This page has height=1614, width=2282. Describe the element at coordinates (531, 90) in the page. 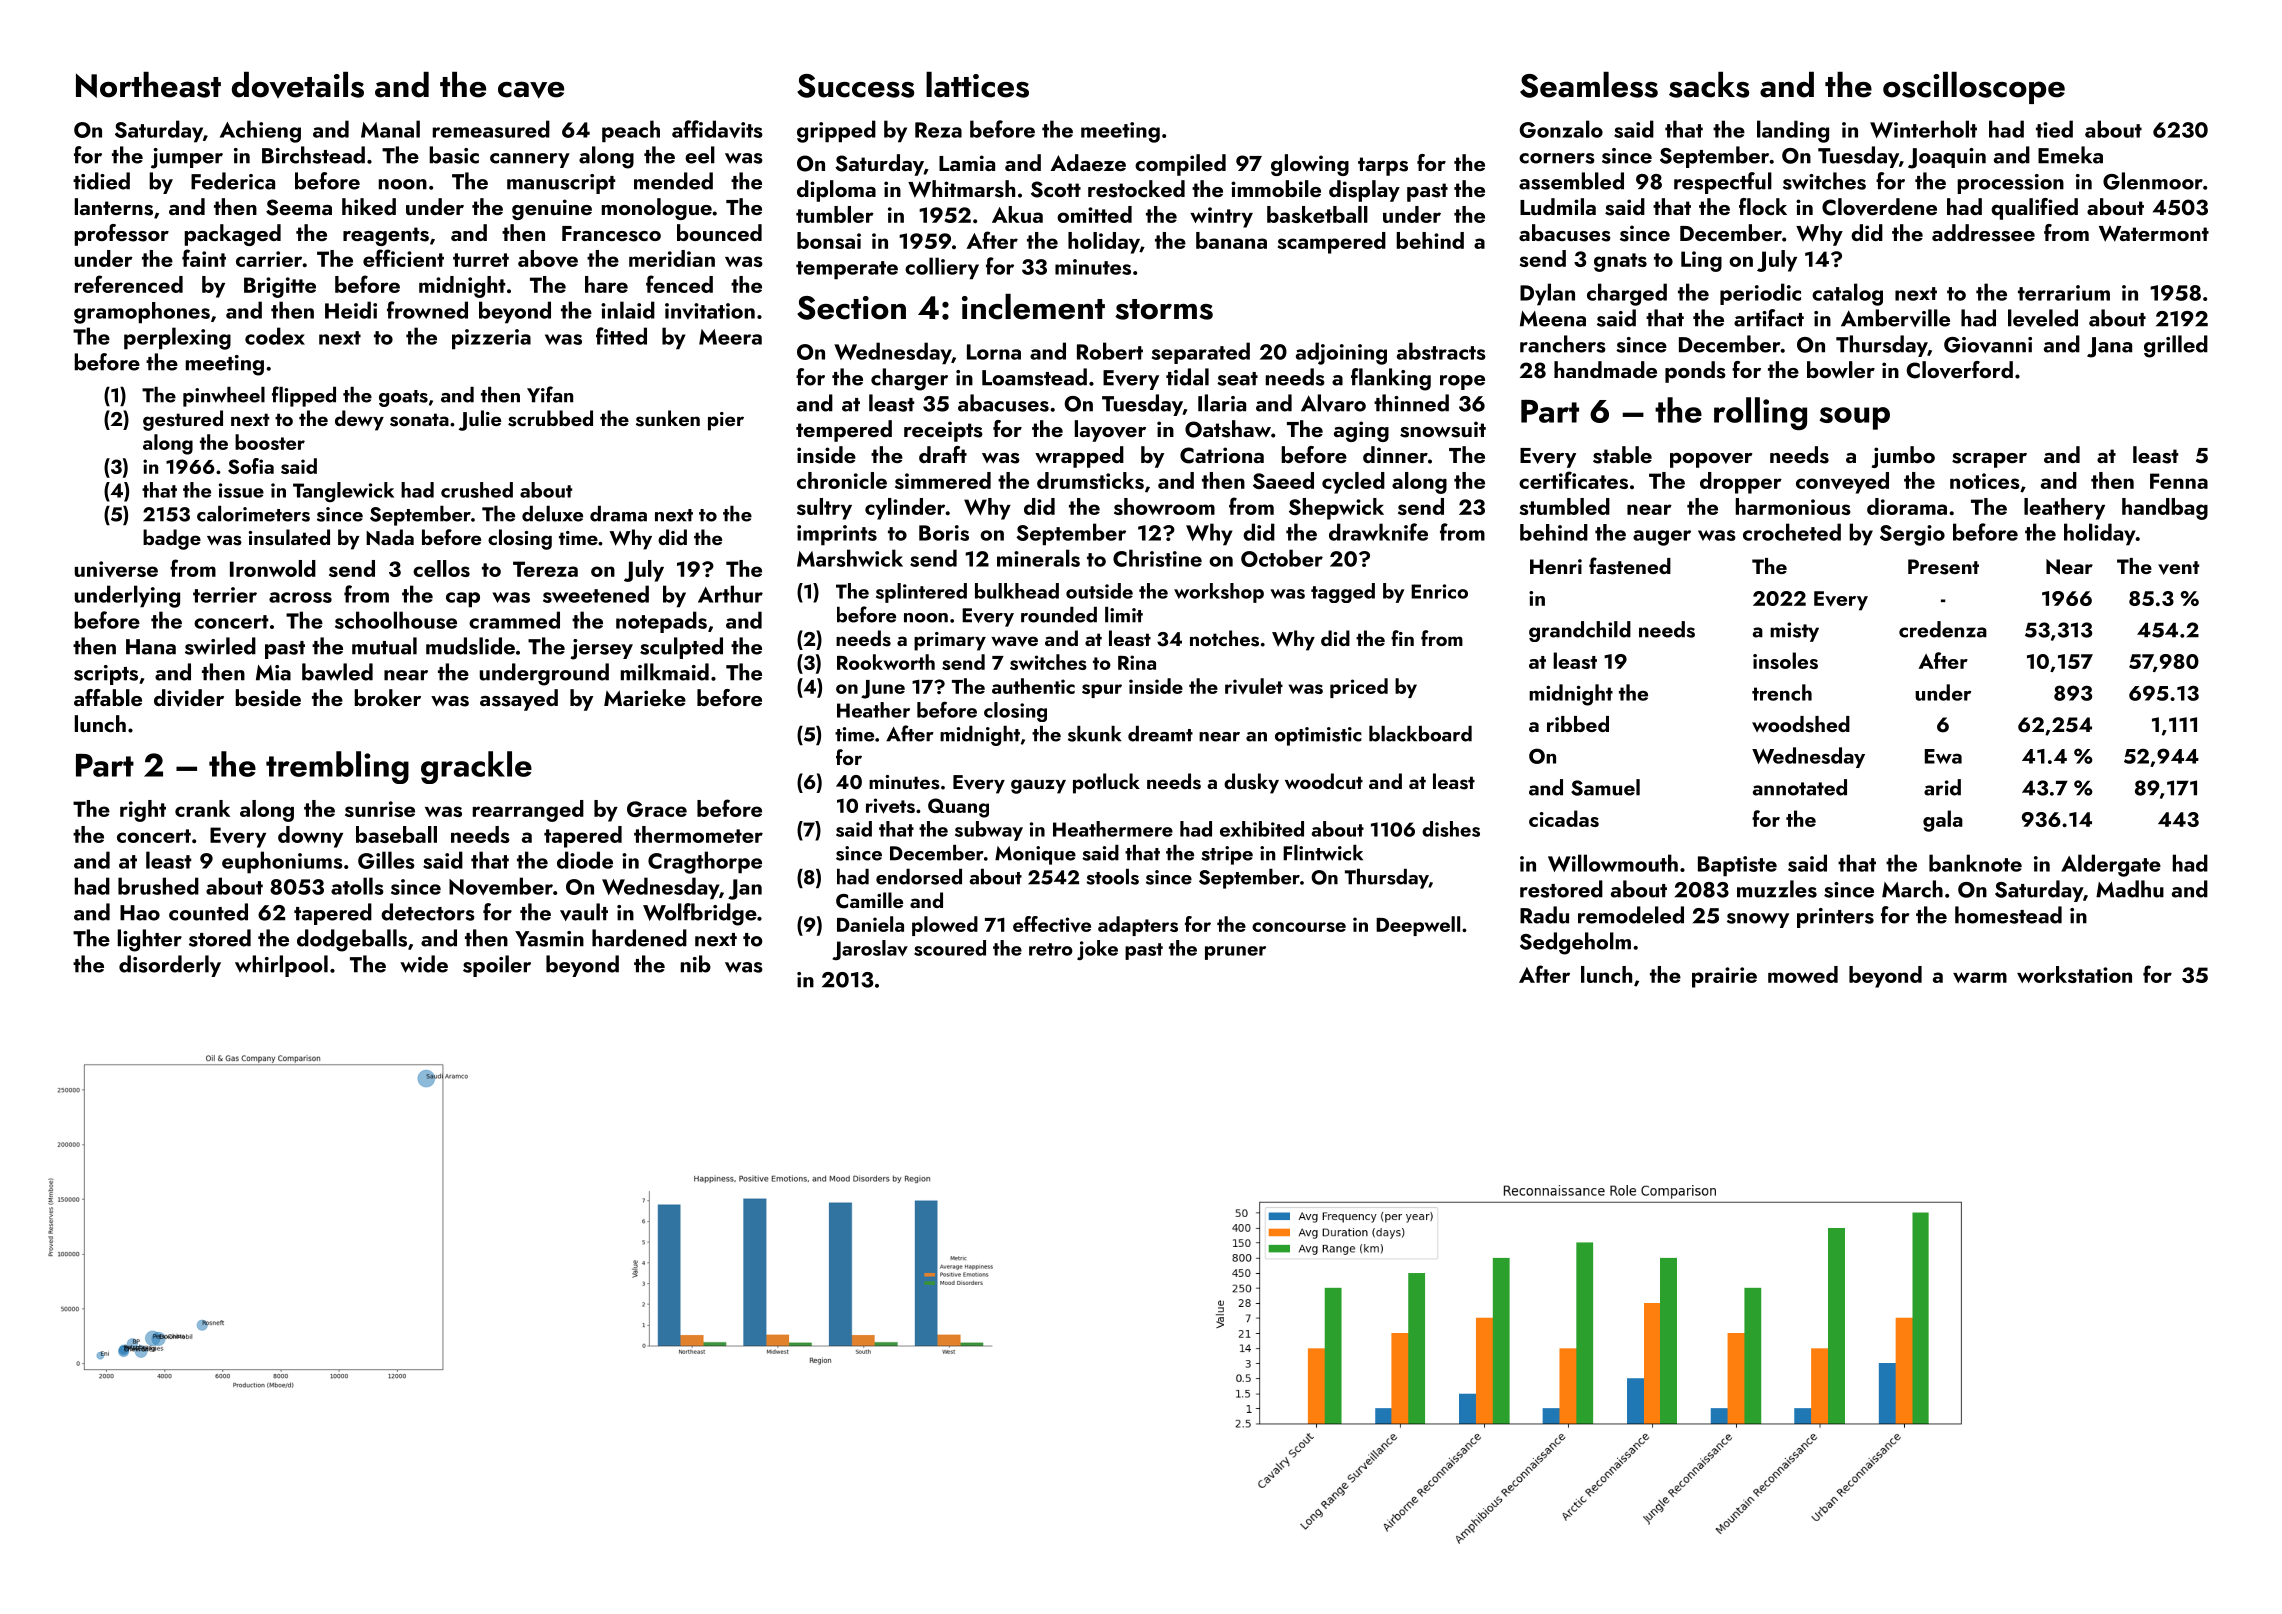

I see `cave` at that location.
